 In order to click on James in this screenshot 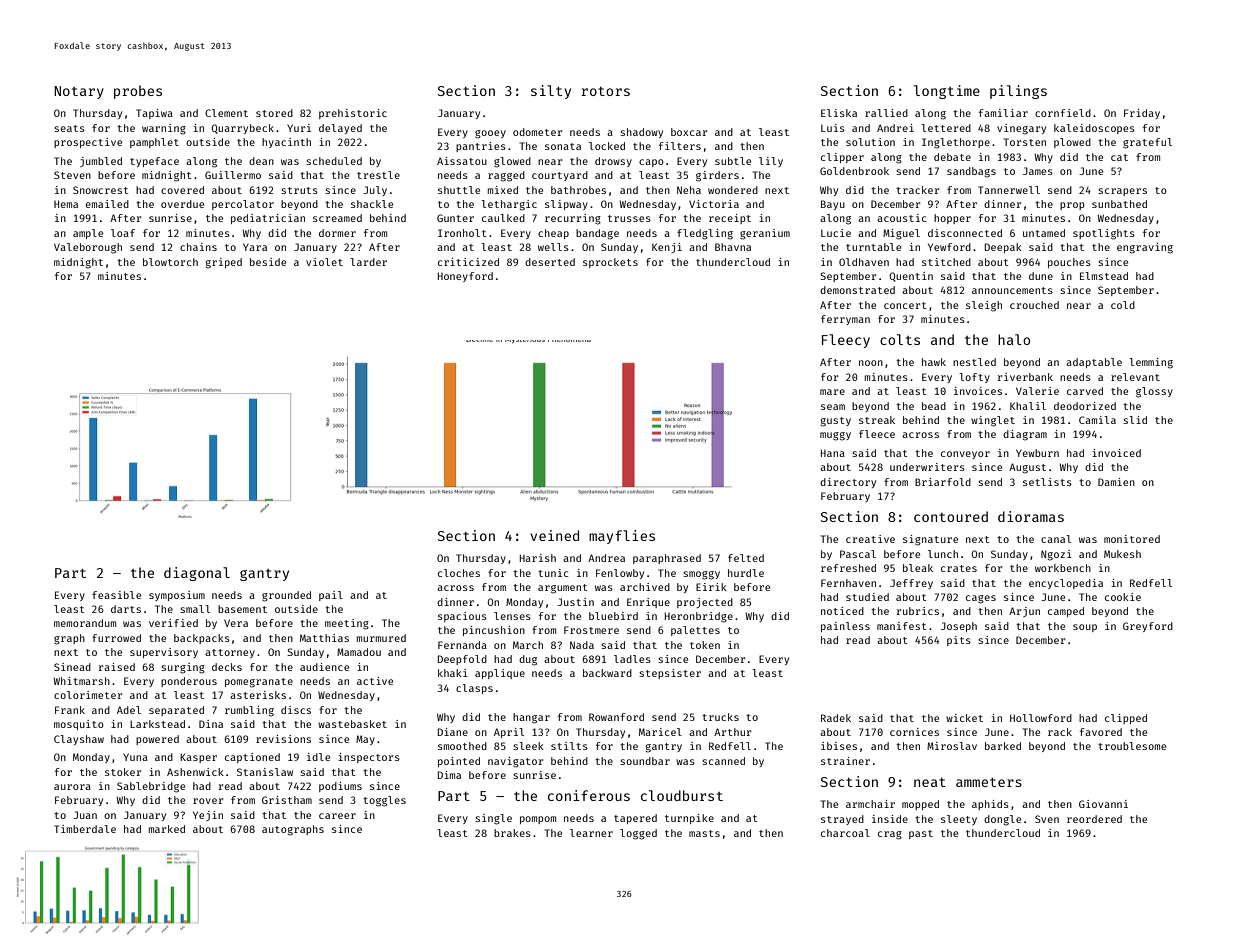, I will do `click(1038, 171)`.
